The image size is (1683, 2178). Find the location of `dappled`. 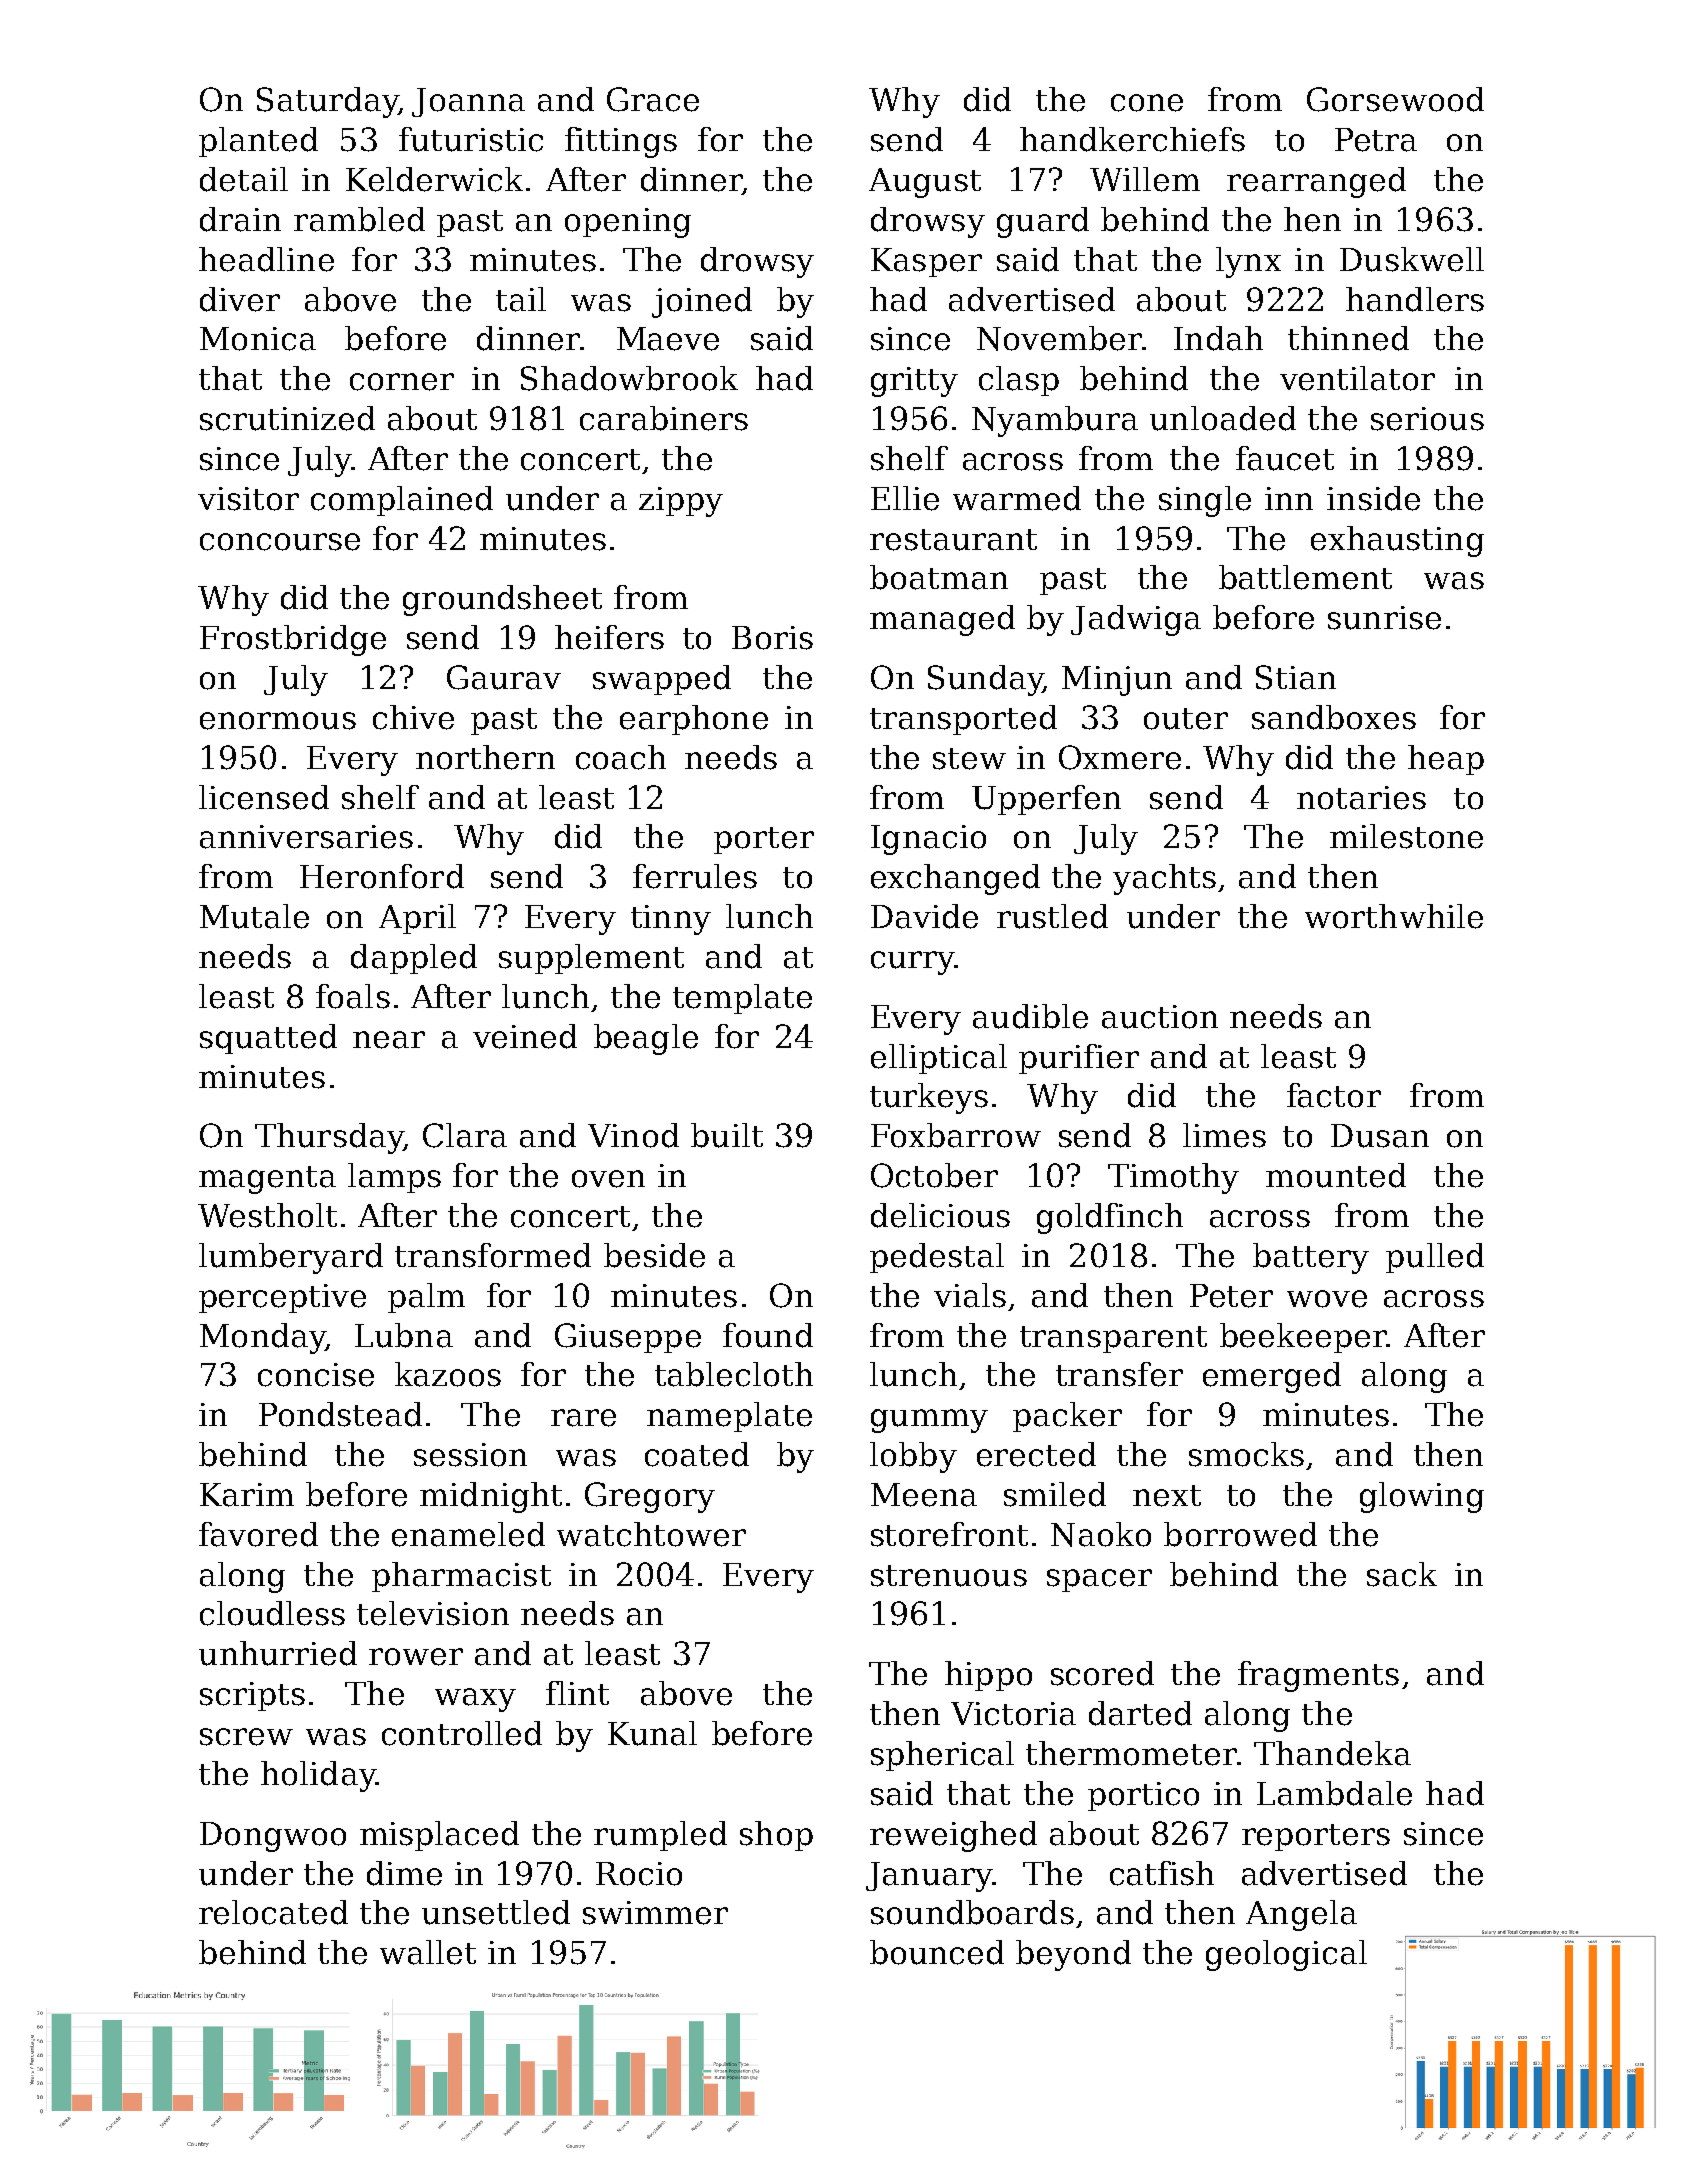

dappled is located at coordinates (414, 959).
